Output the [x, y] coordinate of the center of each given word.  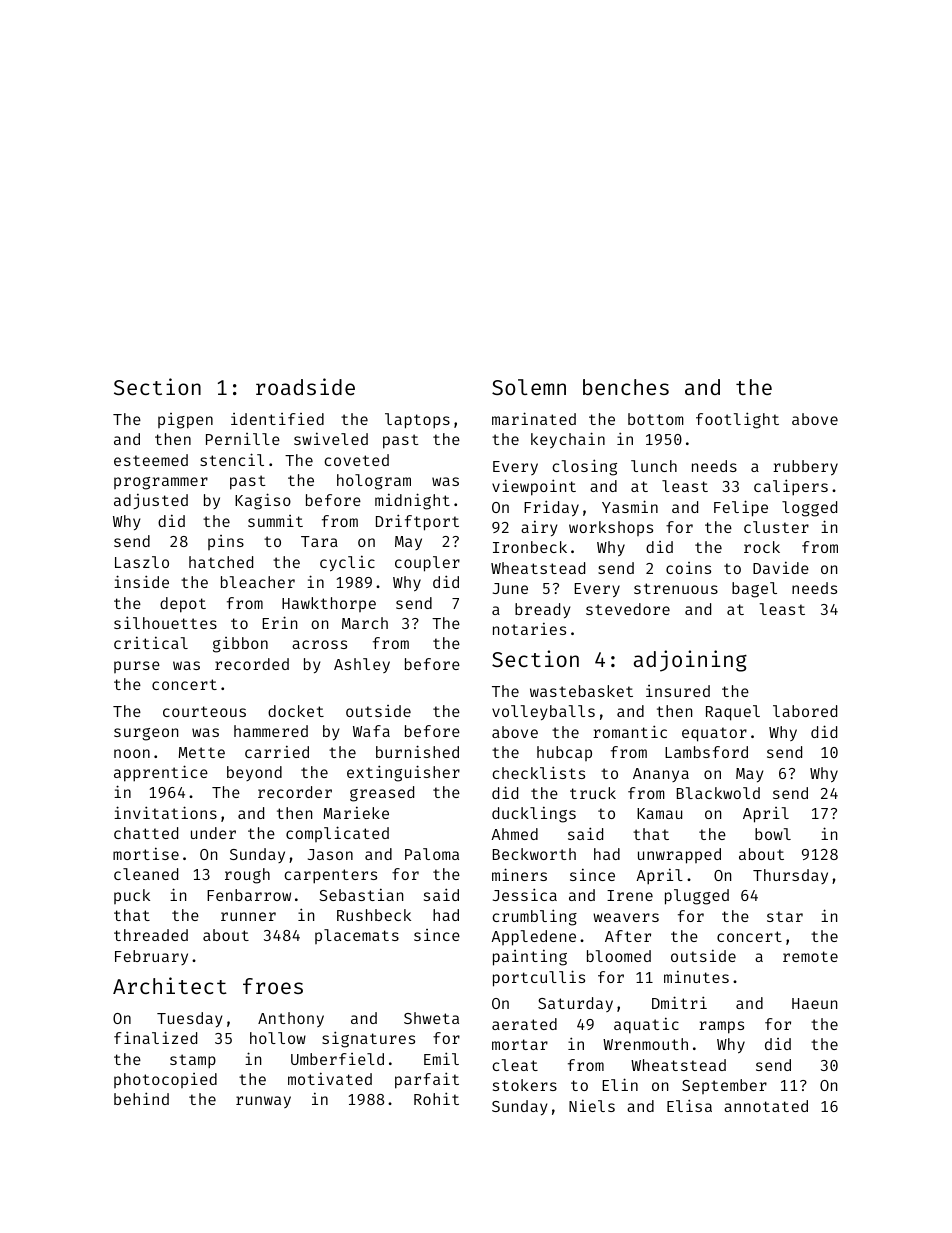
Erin [280, 622]
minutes [696, 977]
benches [626, 387]
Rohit [436, 1098]
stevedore [628, 609]
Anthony [291, 1019]
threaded [151, 935]
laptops [417, 421]
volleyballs [543, 712]
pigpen [185, 421]
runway [263, 1102]
